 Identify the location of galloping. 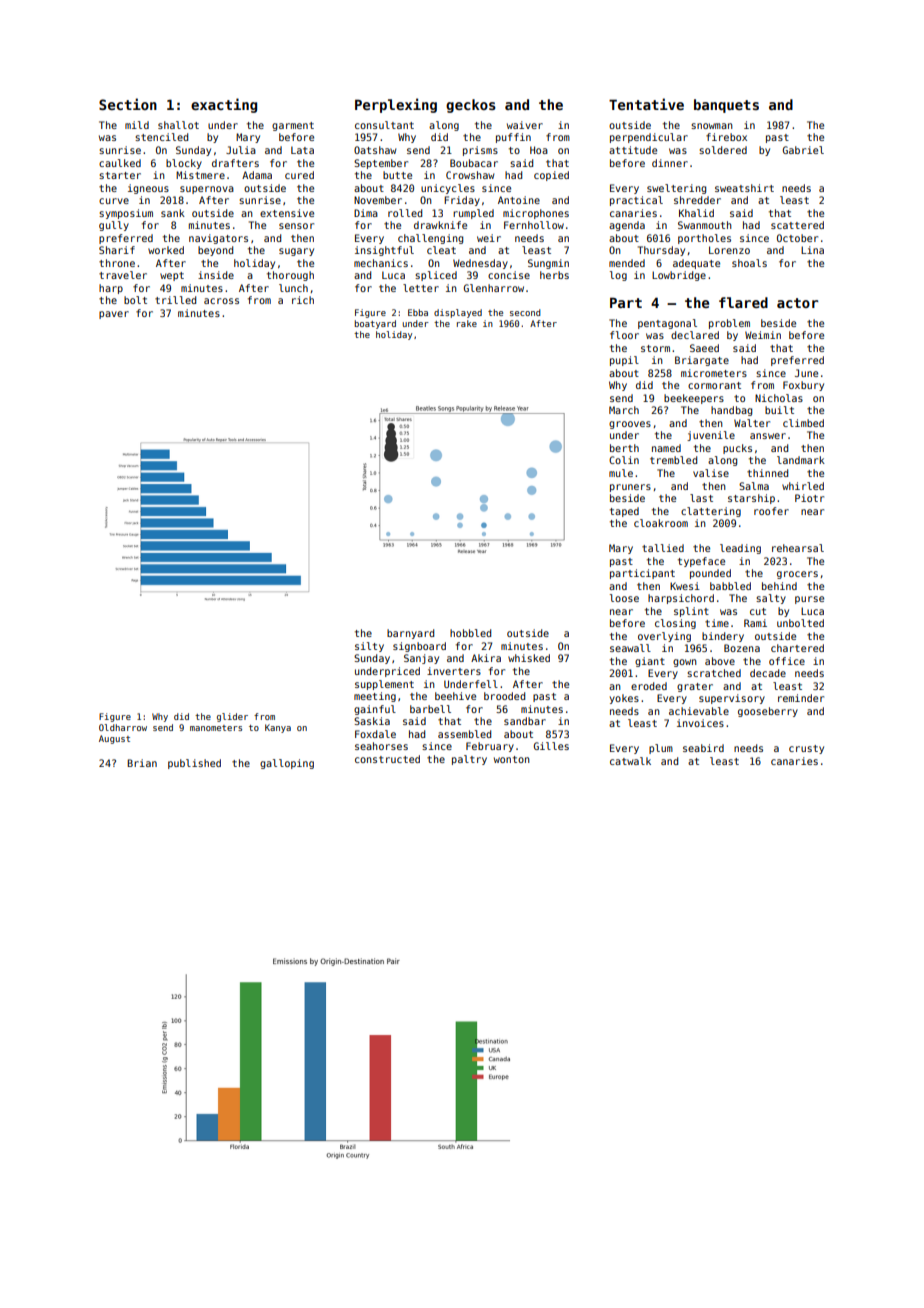
(287, 764).
